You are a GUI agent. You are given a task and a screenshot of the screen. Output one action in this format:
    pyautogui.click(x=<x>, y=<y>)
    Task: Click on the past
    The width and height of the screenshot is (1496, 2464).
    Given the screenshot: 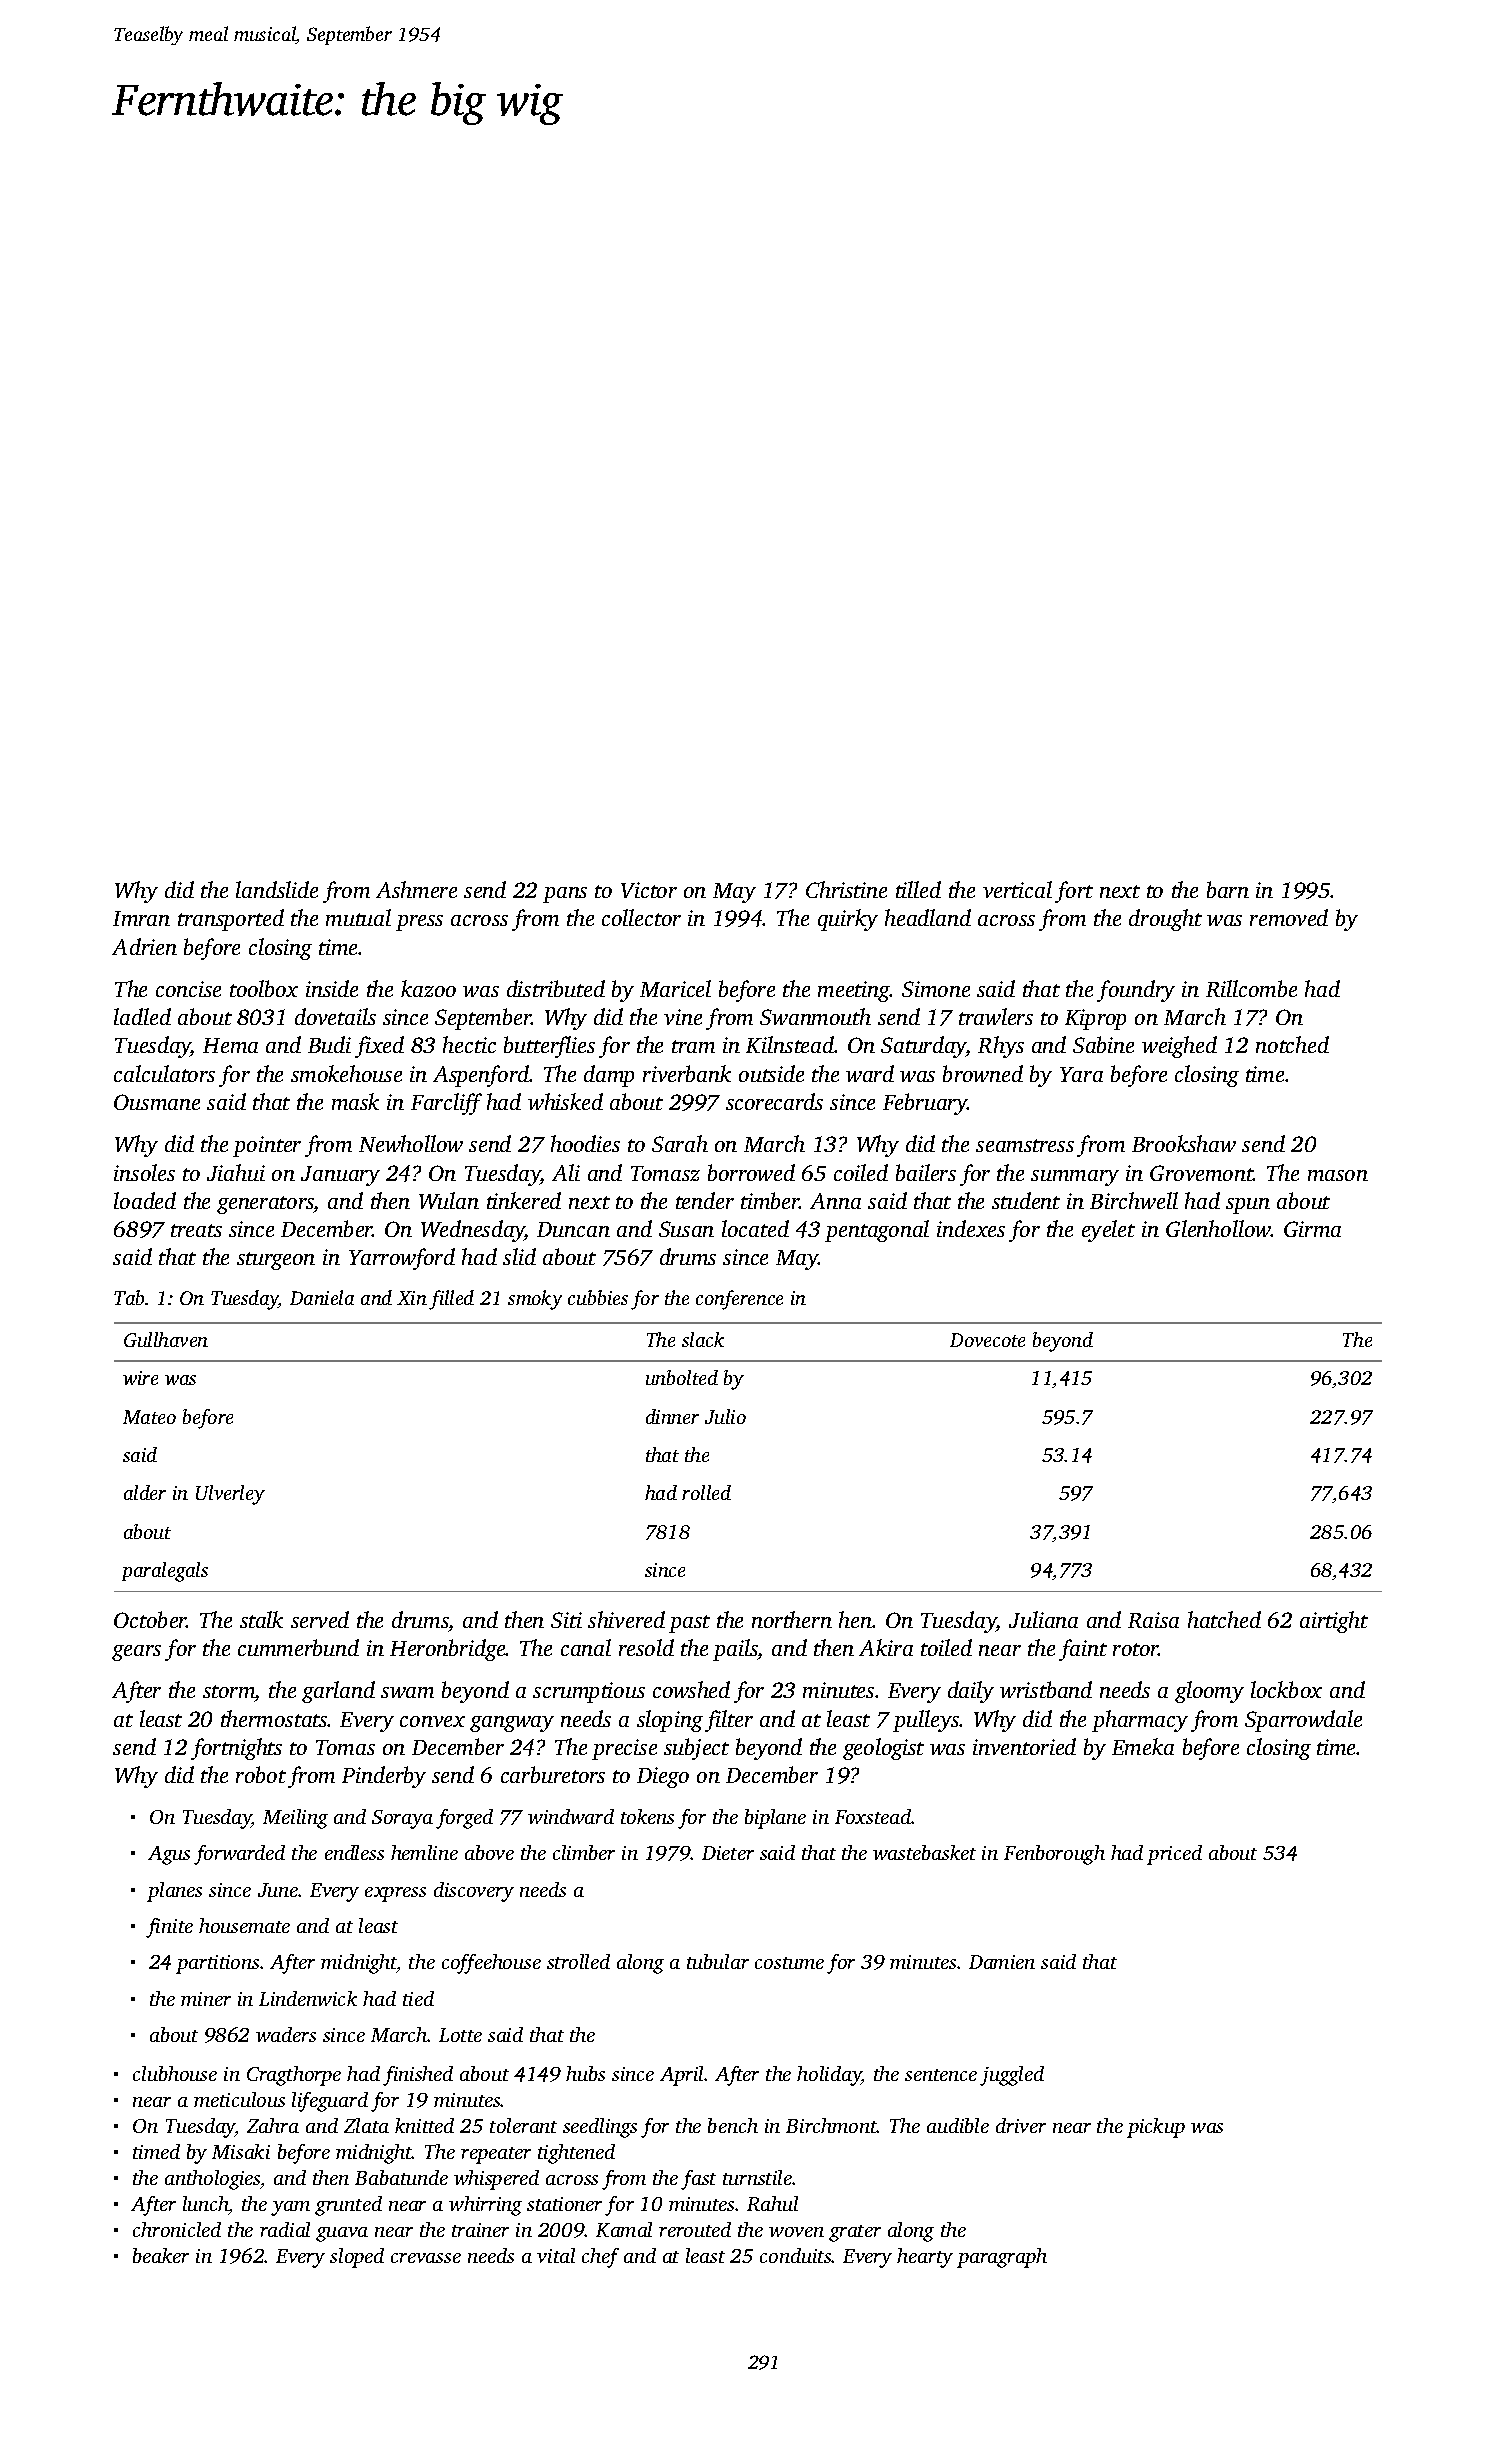 What is the action you would take?
    pyautogui.click(x=689, y=1624)
